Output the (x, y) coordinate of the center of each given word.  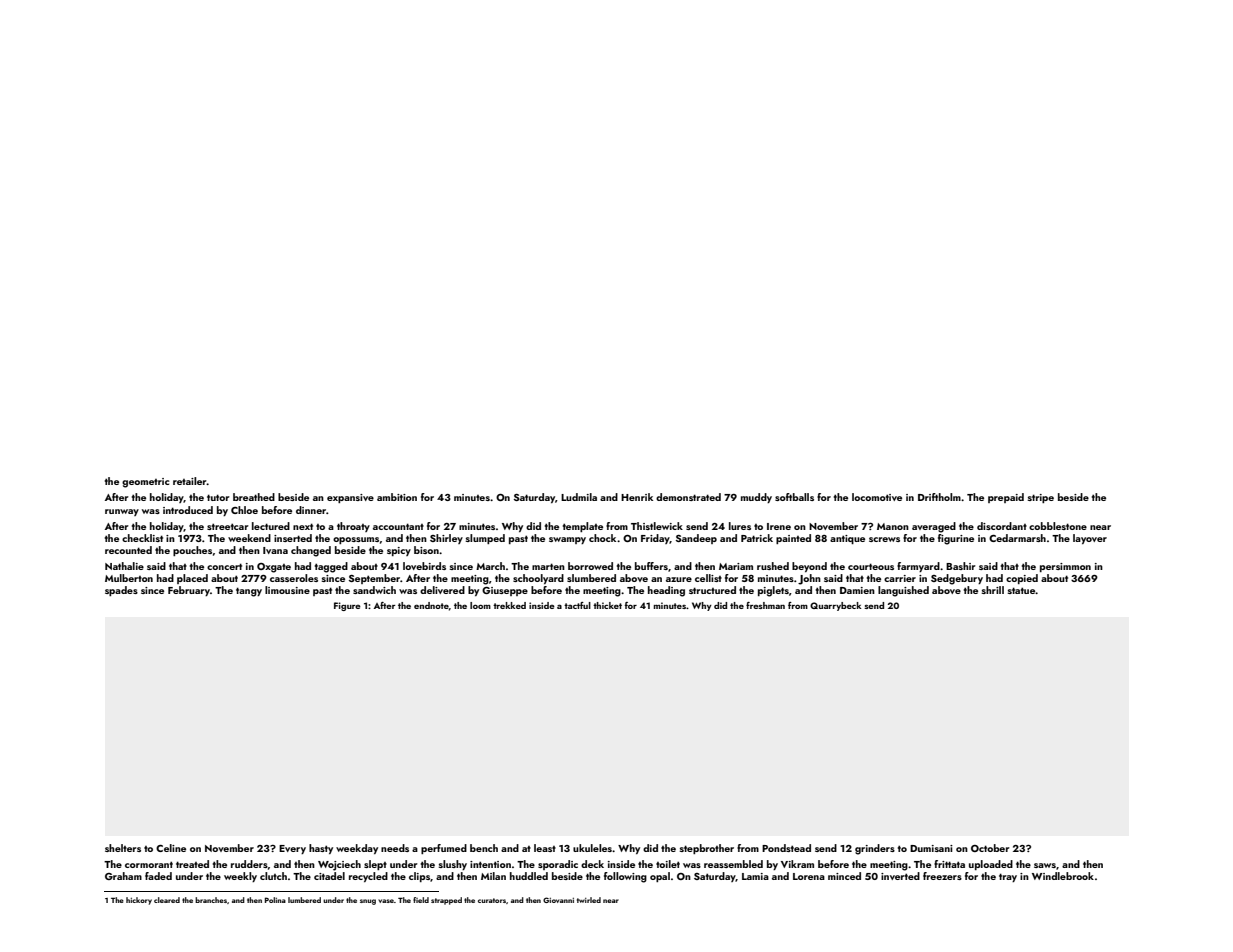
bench (484, 848)
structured (712, 590)
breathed (254, 497)
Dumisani (931, 848)
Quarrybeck (836, 606)
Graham (123, 876)
